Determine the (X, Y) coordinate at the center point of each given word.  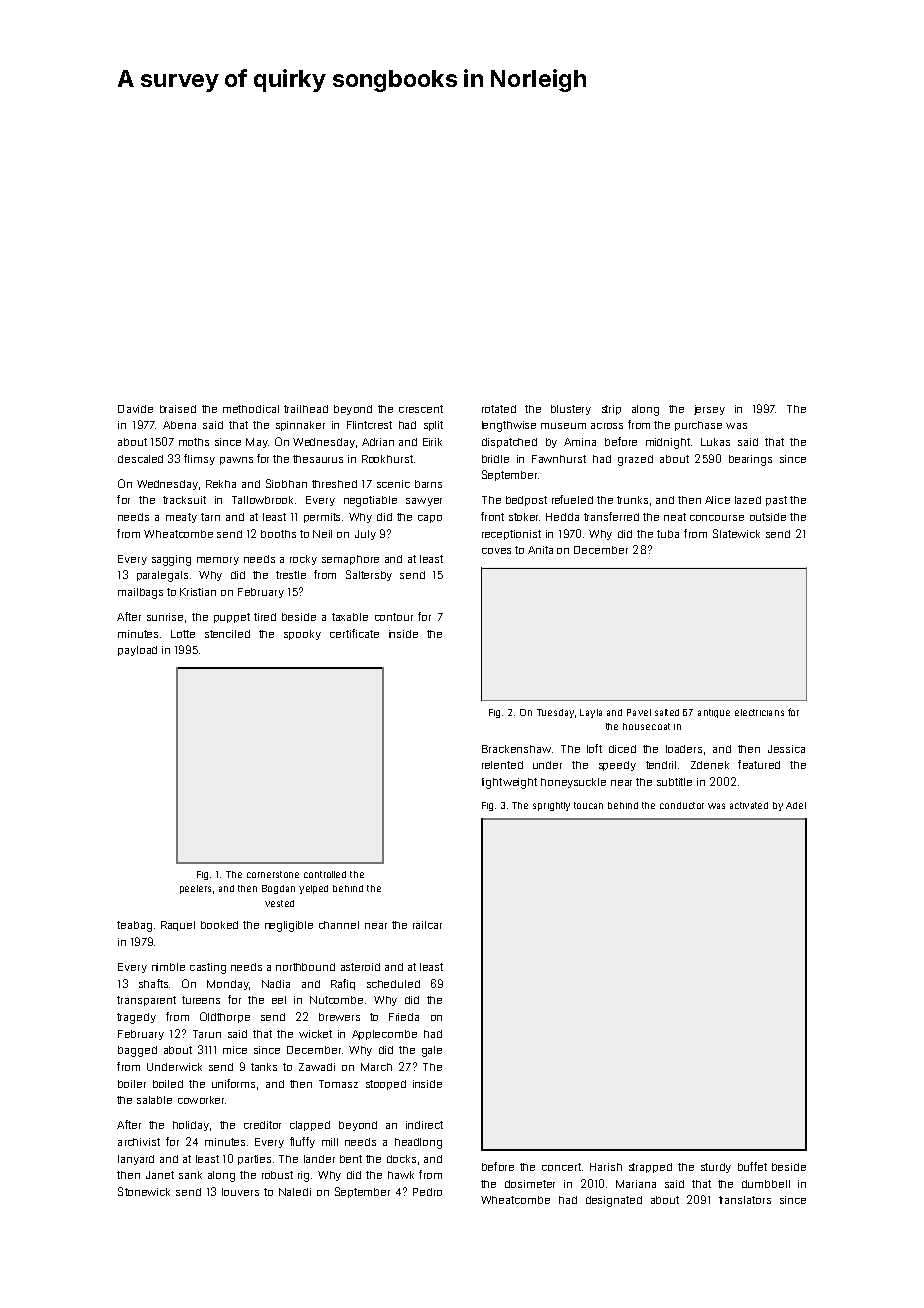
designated (614, 1201)
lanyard (136, 1160)
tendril (661, 765)
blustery (571, 410)
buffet (752, 1166)
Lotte (183, 634)
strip (611, 410)
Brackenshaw (516, 749)
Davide (135, 409)
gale (432, 1051)
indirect (424, 1125)
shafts (153, 983)
